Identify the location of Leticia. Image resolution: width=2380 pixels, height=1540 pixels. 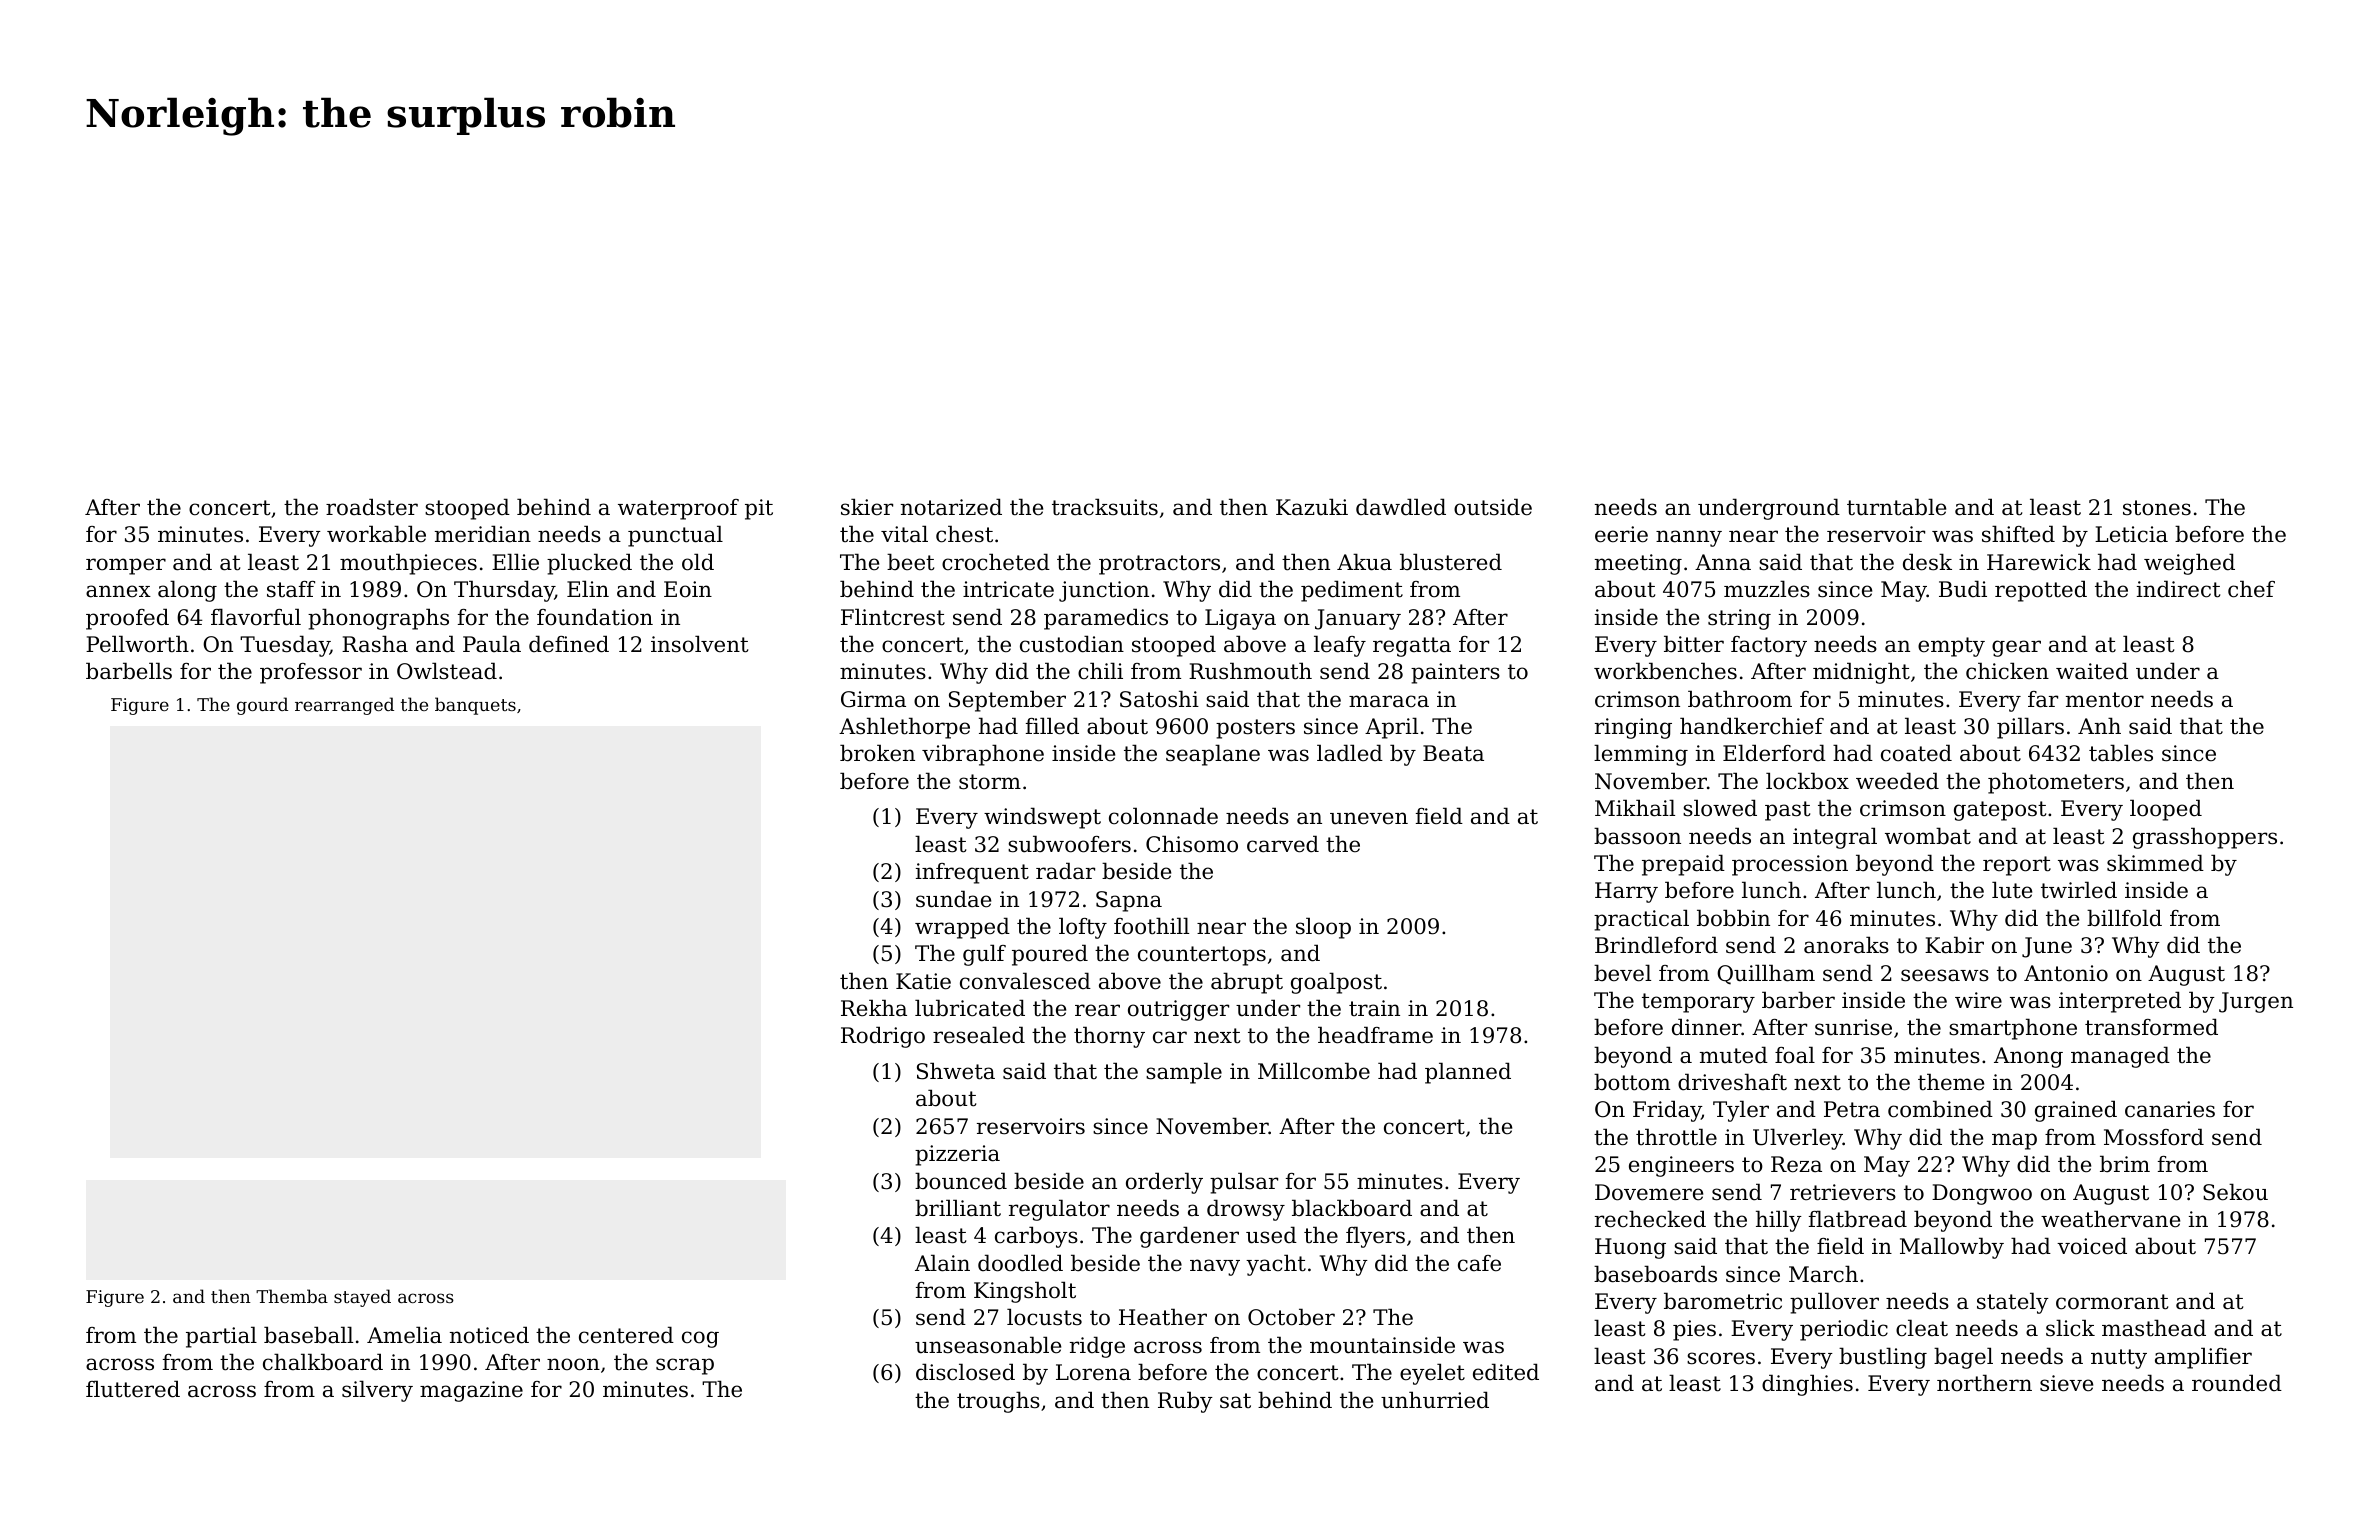
(2131, 534).
